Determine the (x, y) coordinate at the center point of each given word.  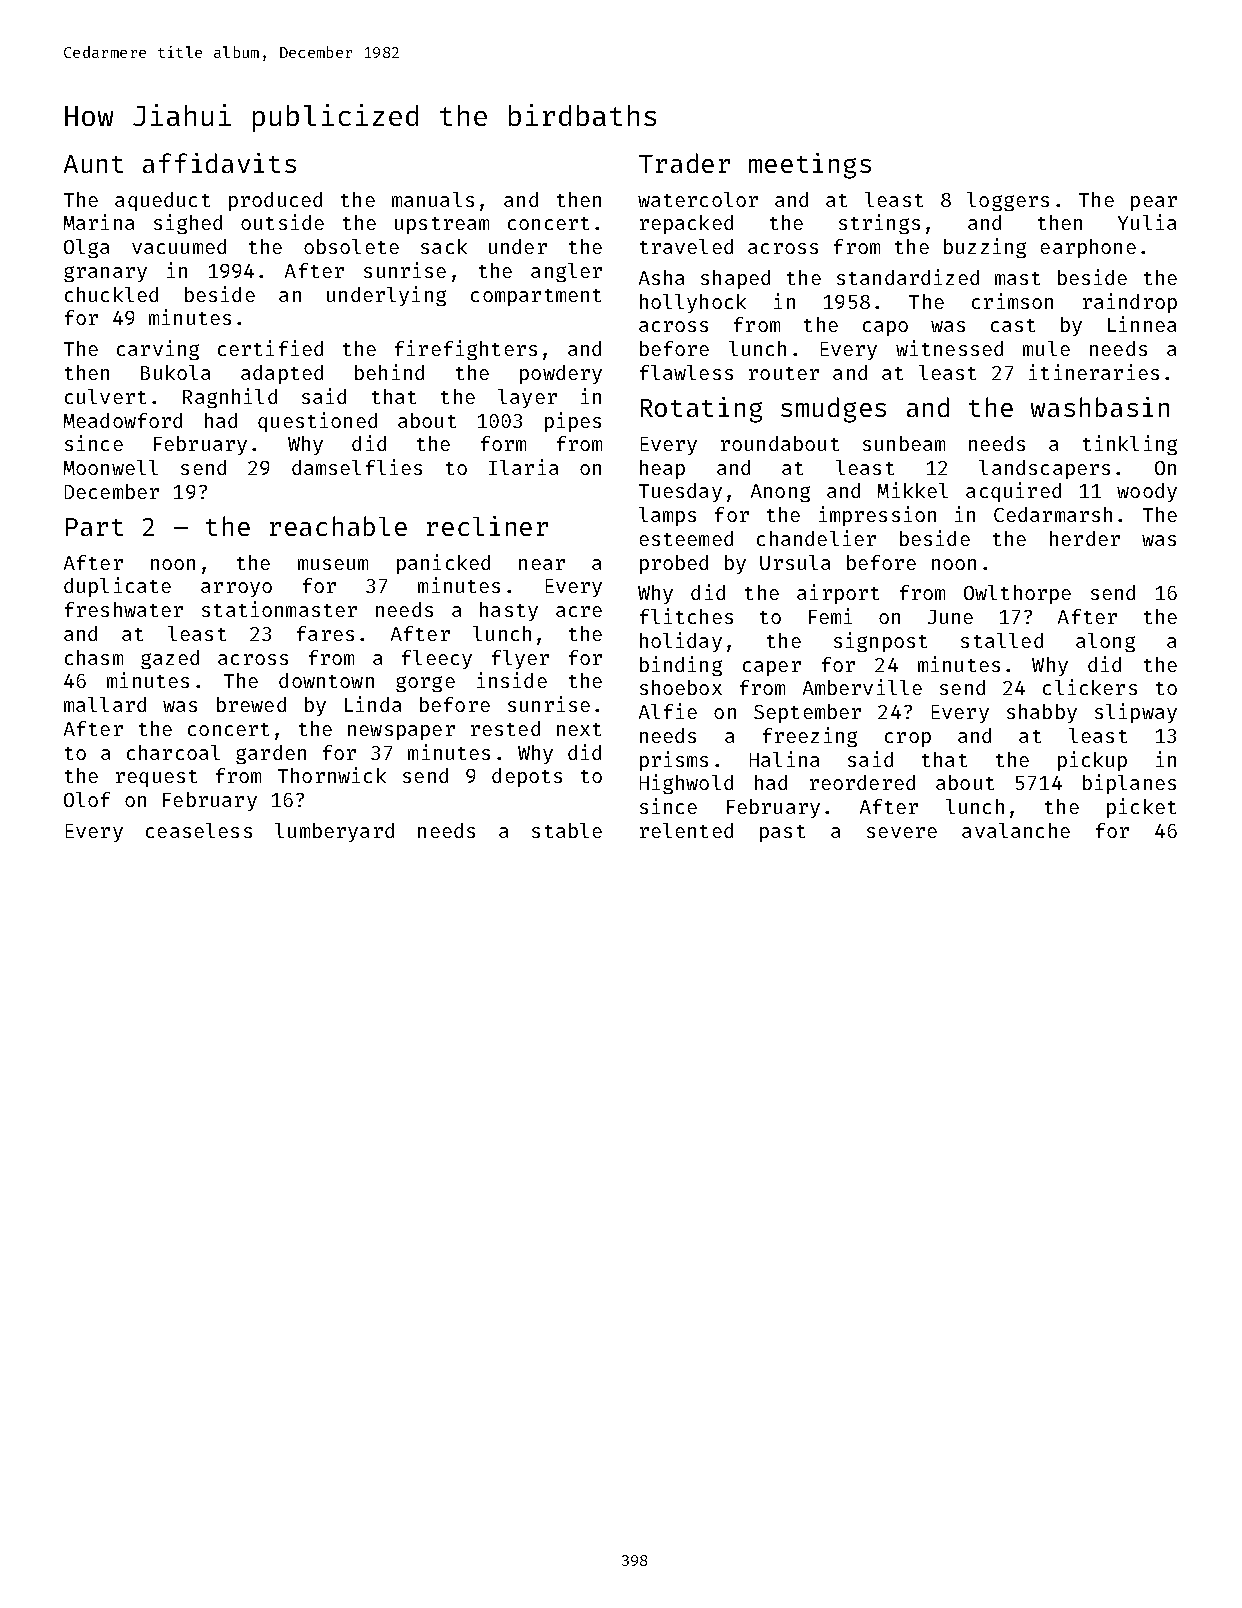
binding (681, 666)
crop (908, 739)
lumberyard (334, 832)
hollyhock (693, 303)
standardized (908, 277)
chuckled (111, 294)
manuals (433, 199)
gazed (170, 659)
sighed (188, 224)
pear (1154, 203)
